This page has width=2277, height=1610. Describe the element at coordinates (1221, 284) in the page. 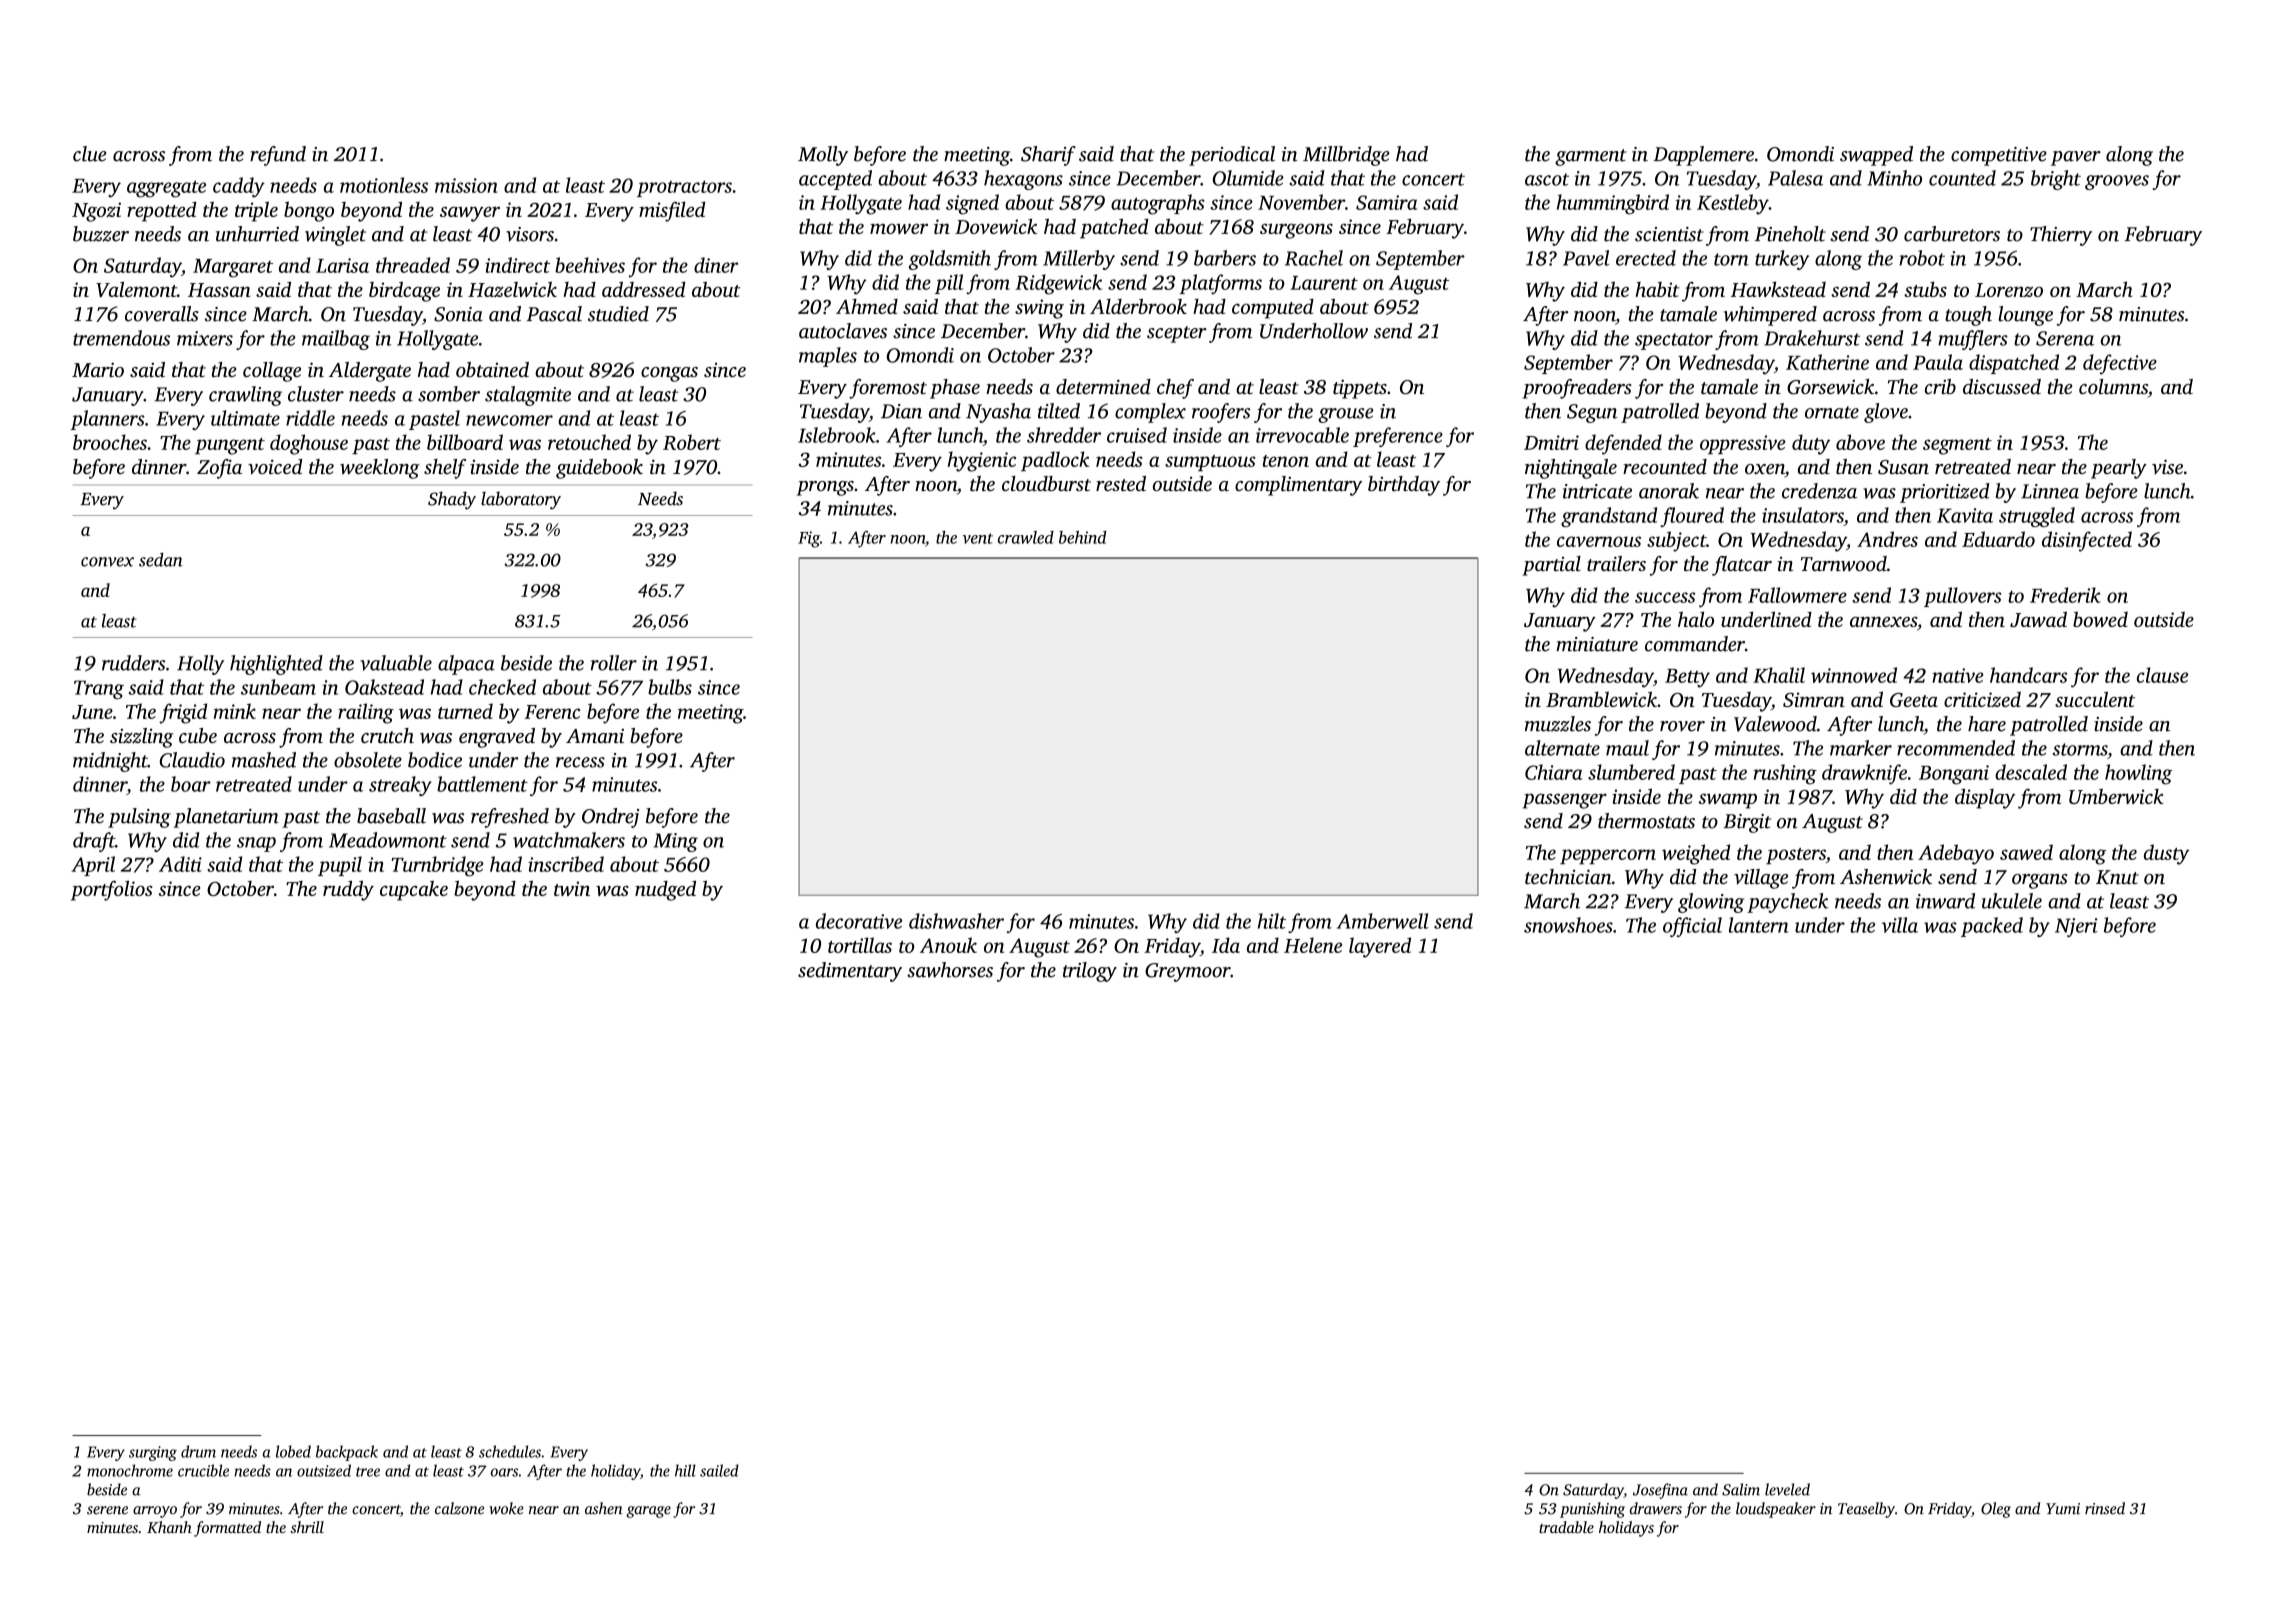

I see `platforms` at that location.
